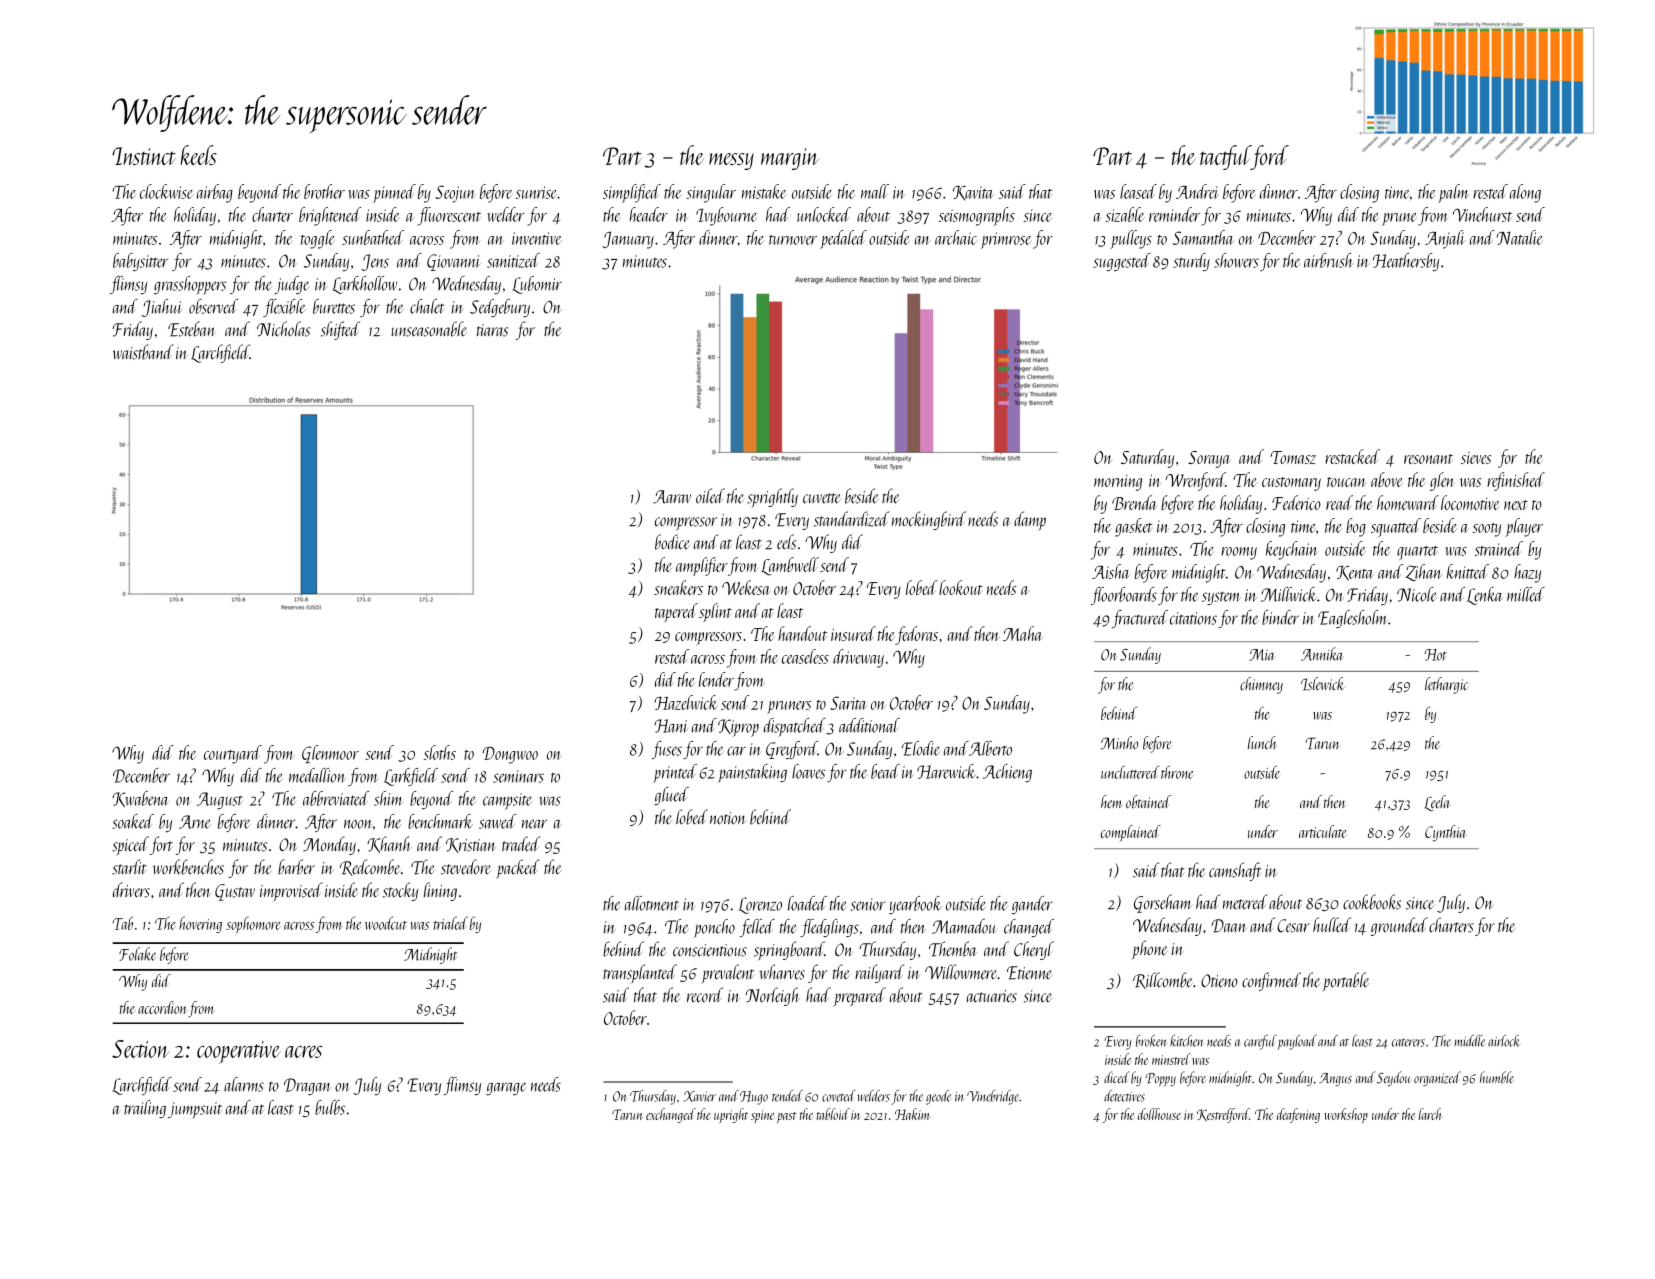 The width and height of the page is (1655, 1279). Describe the element at coordinates (1118, 483) in the page. I see `morning` at that location.
